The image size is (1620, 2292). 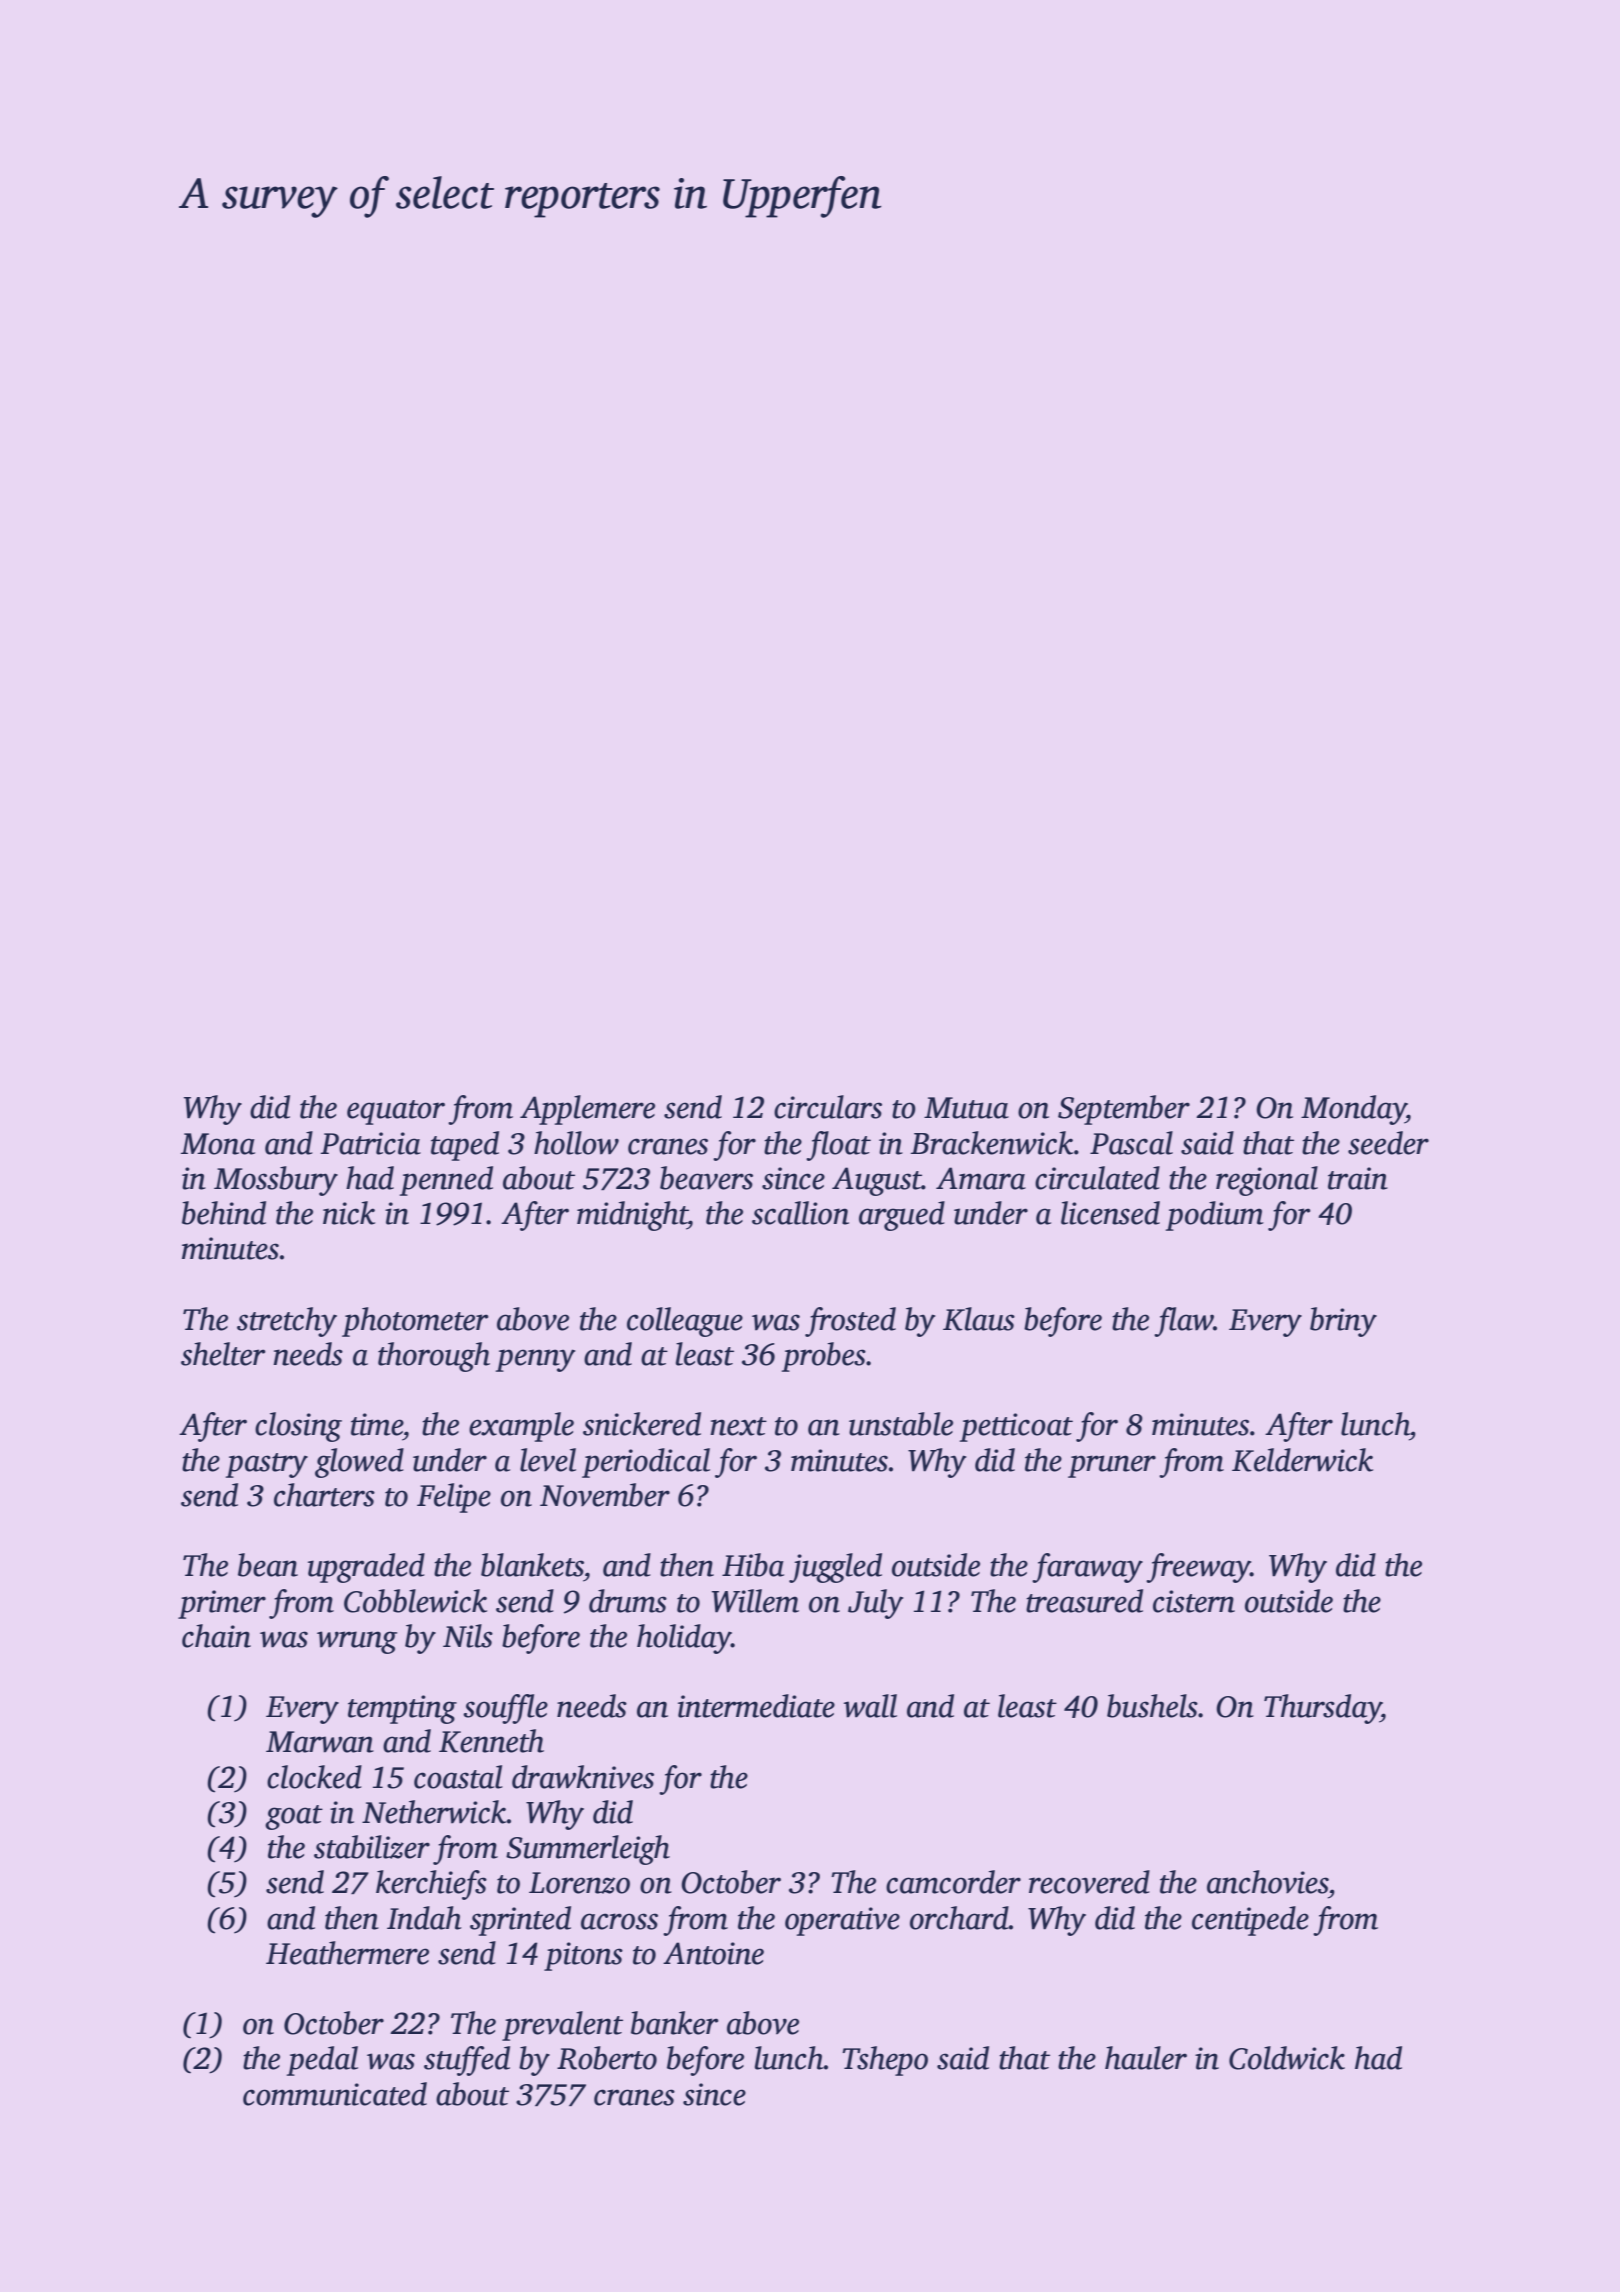 What do you see at coordinates (298, 1427) in the screenshot?
I see `closing` at bounding box center [298, 1427].
